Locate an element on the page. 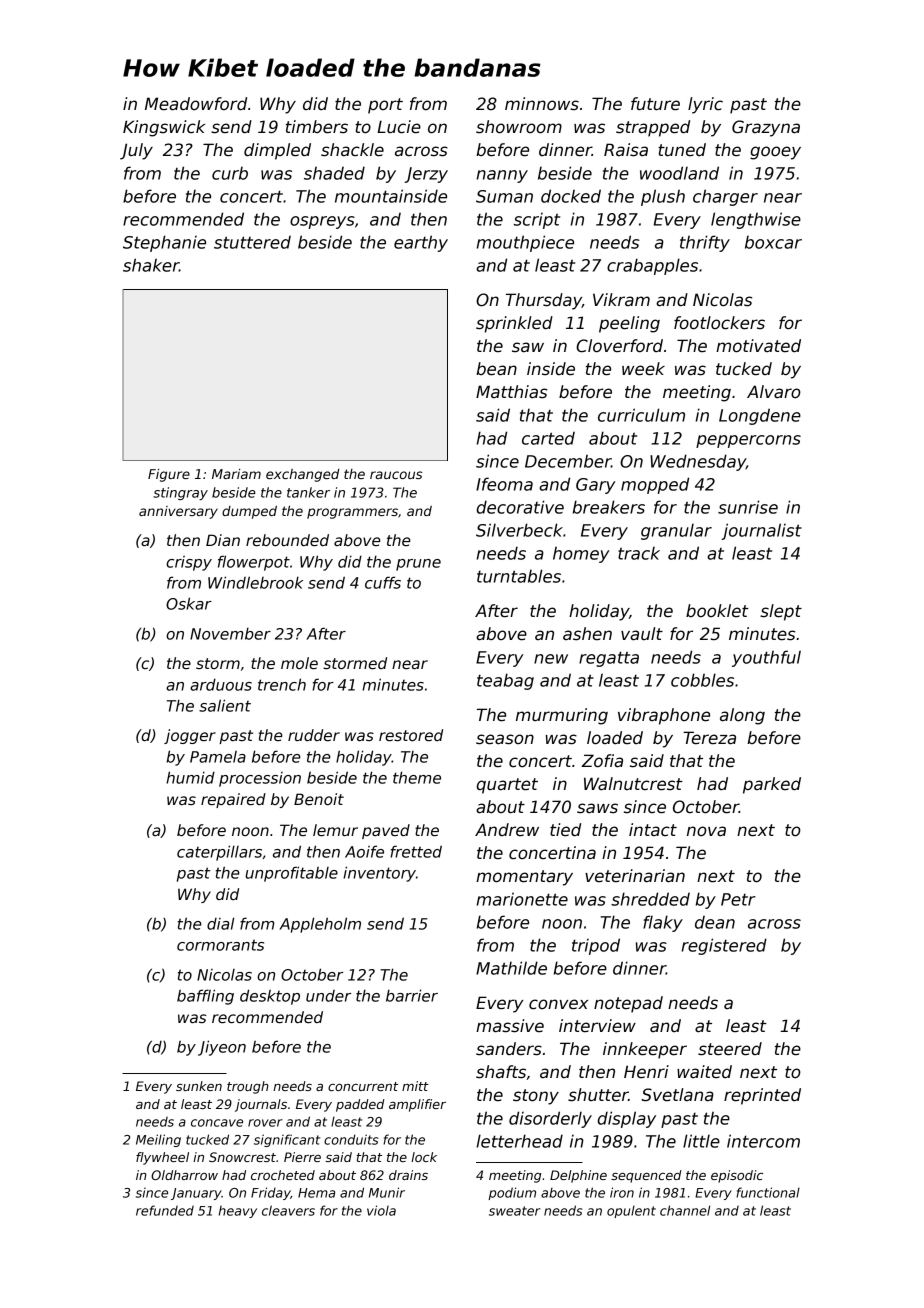  steered is located at coordinates (730, 1049).
